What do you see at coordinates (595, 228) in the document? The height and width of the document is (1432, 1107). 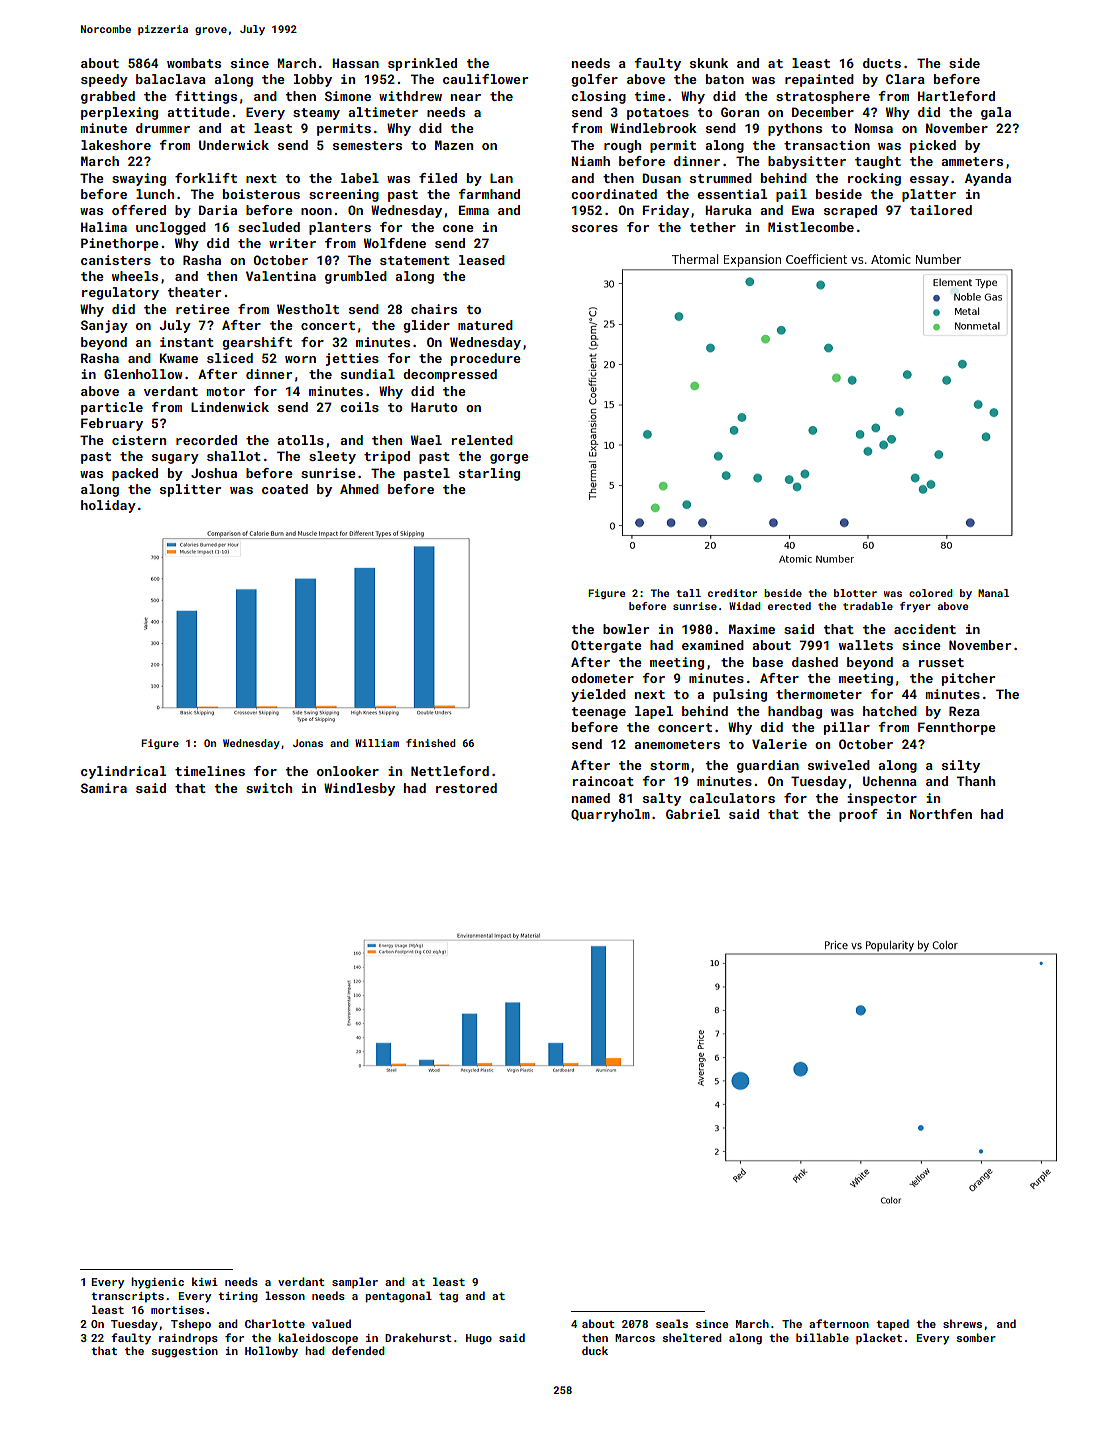 I see `scores` at bounding box center [595, 228].
